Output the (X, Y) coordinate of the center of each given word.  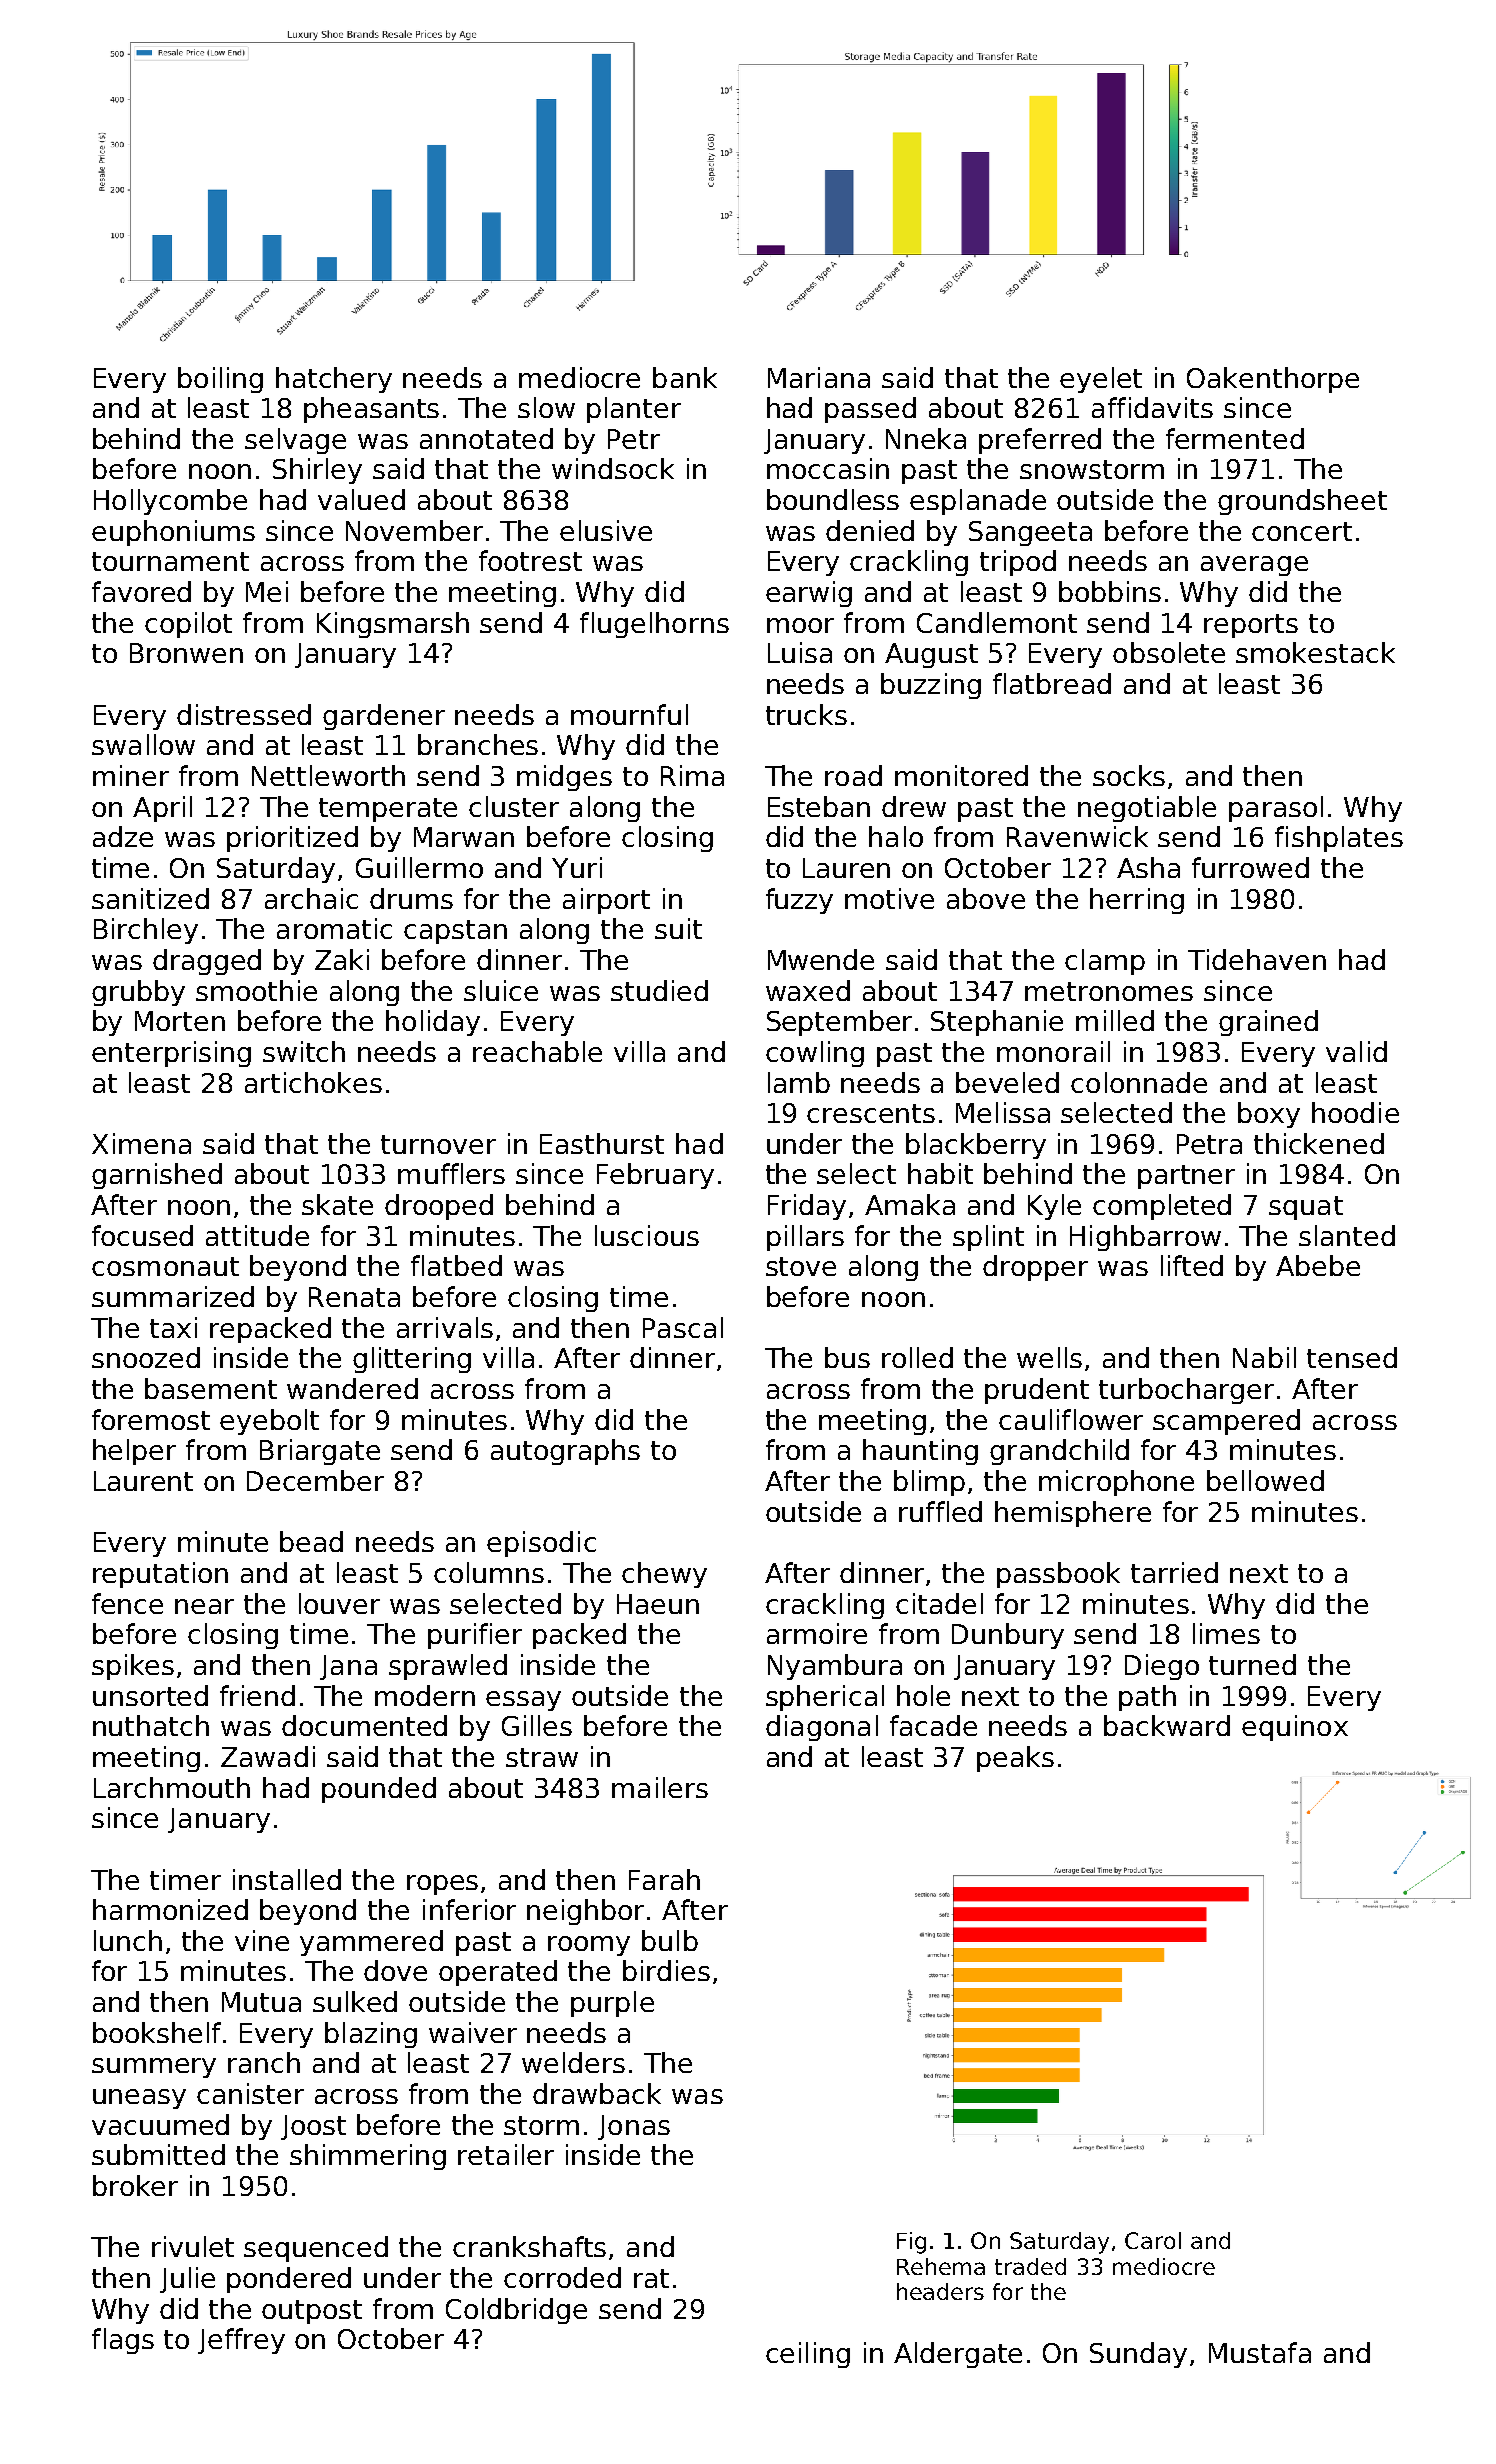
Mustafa (1260, 2352)
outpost (312, 2312)
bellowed (1265, 1480)
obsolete (1169, 652)
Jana (348, 1667)
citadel (939, 1603)
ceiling (808, 2355)
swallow (143, 744)
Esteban (819, 806)
